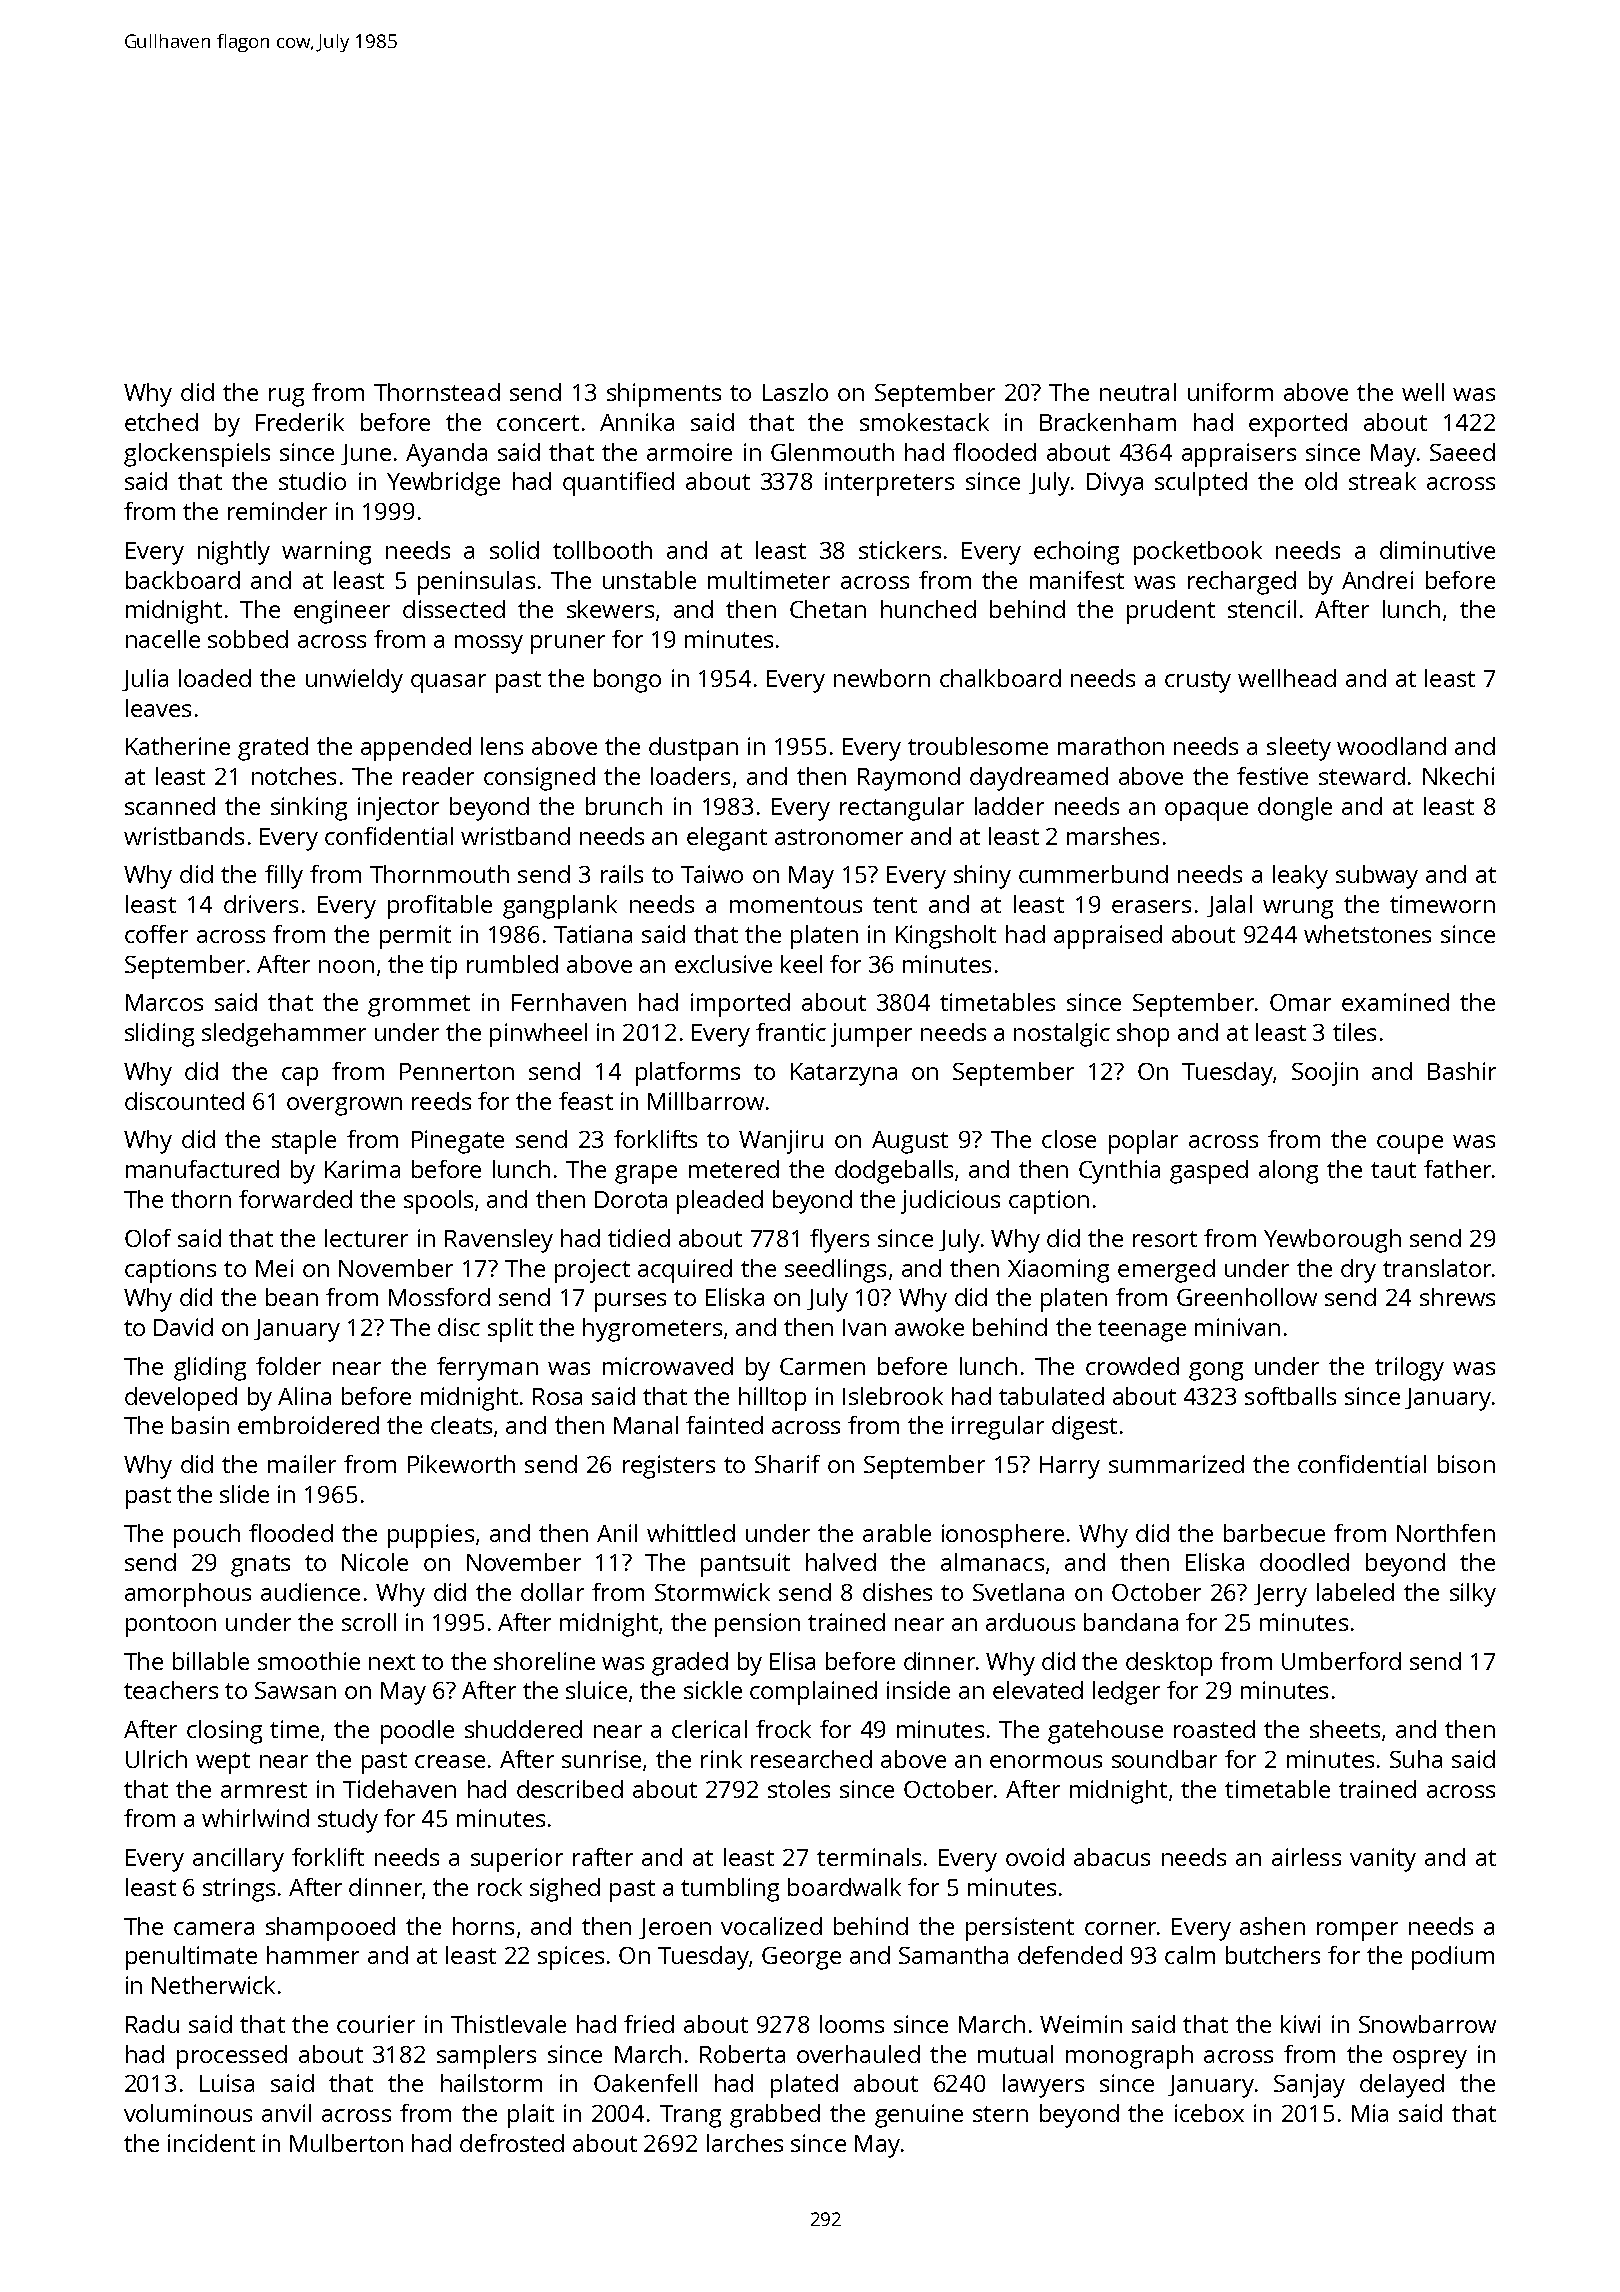  Describe the element at coordinates (1230, 392) in the screenshot. I see `uniform` at that location.
